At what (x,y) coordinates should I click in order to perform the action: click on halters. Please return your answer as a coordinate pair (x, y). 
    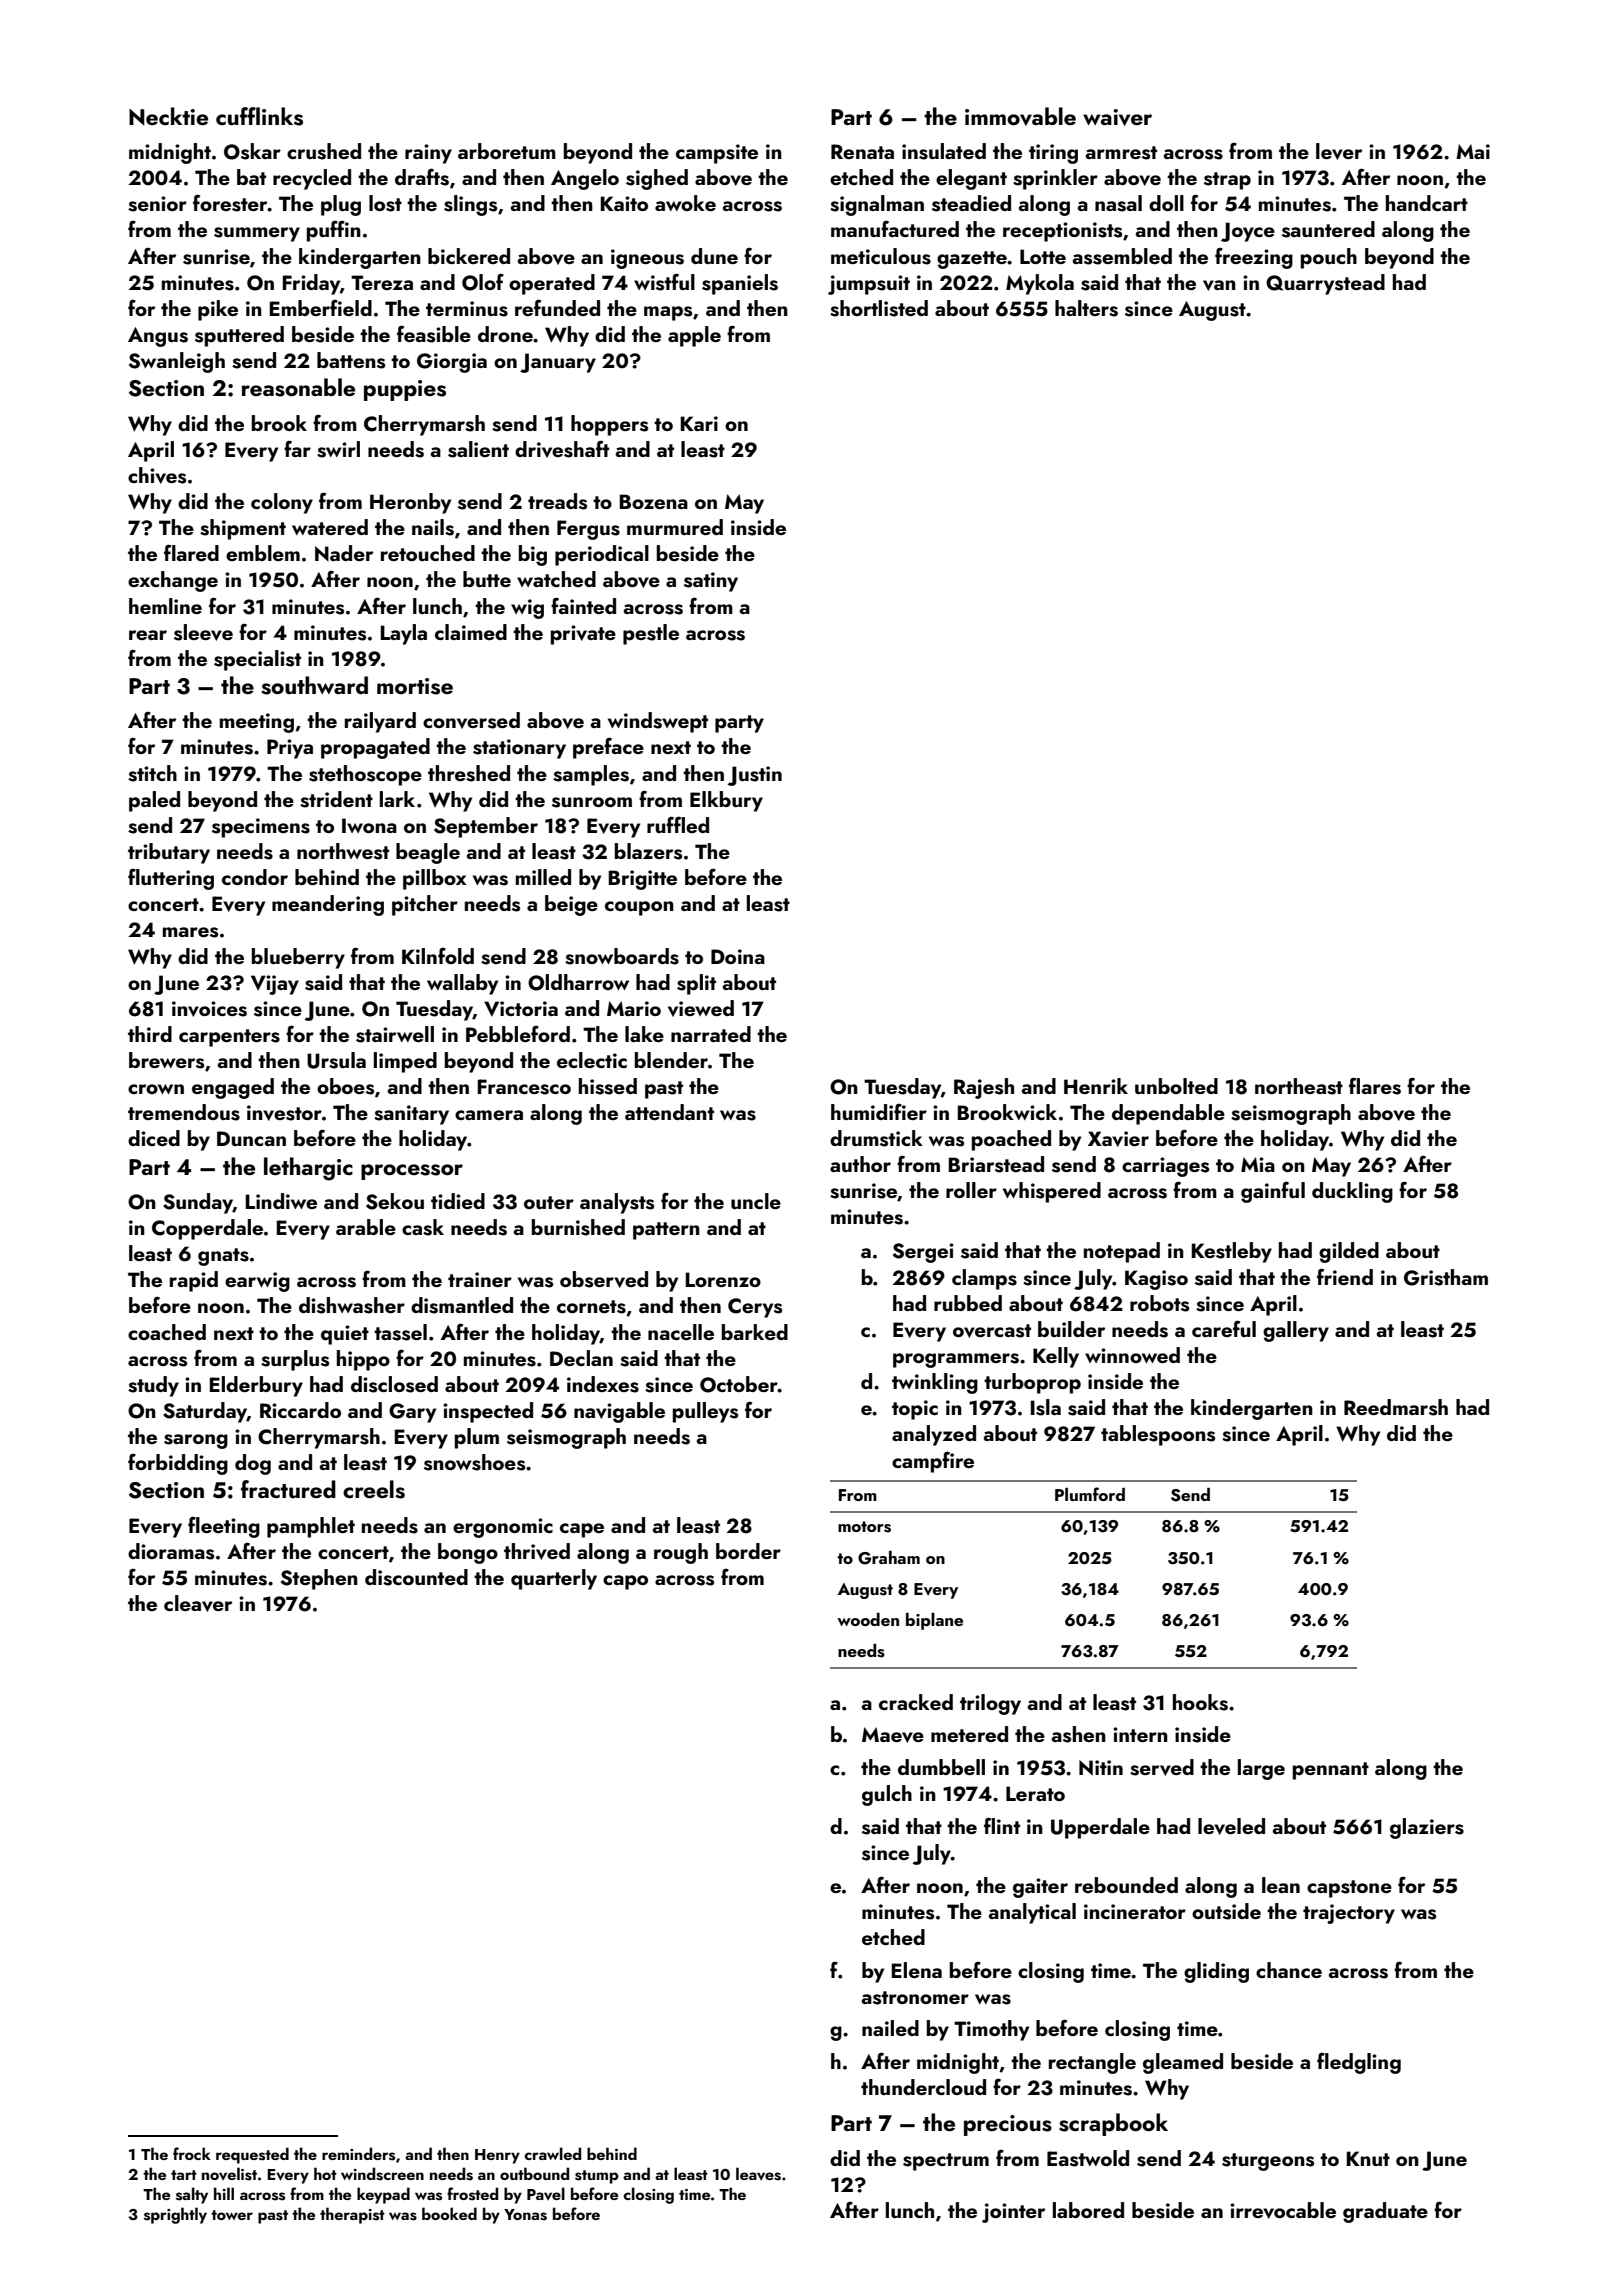
    Looking at the image, I should click on (1086, 308).
